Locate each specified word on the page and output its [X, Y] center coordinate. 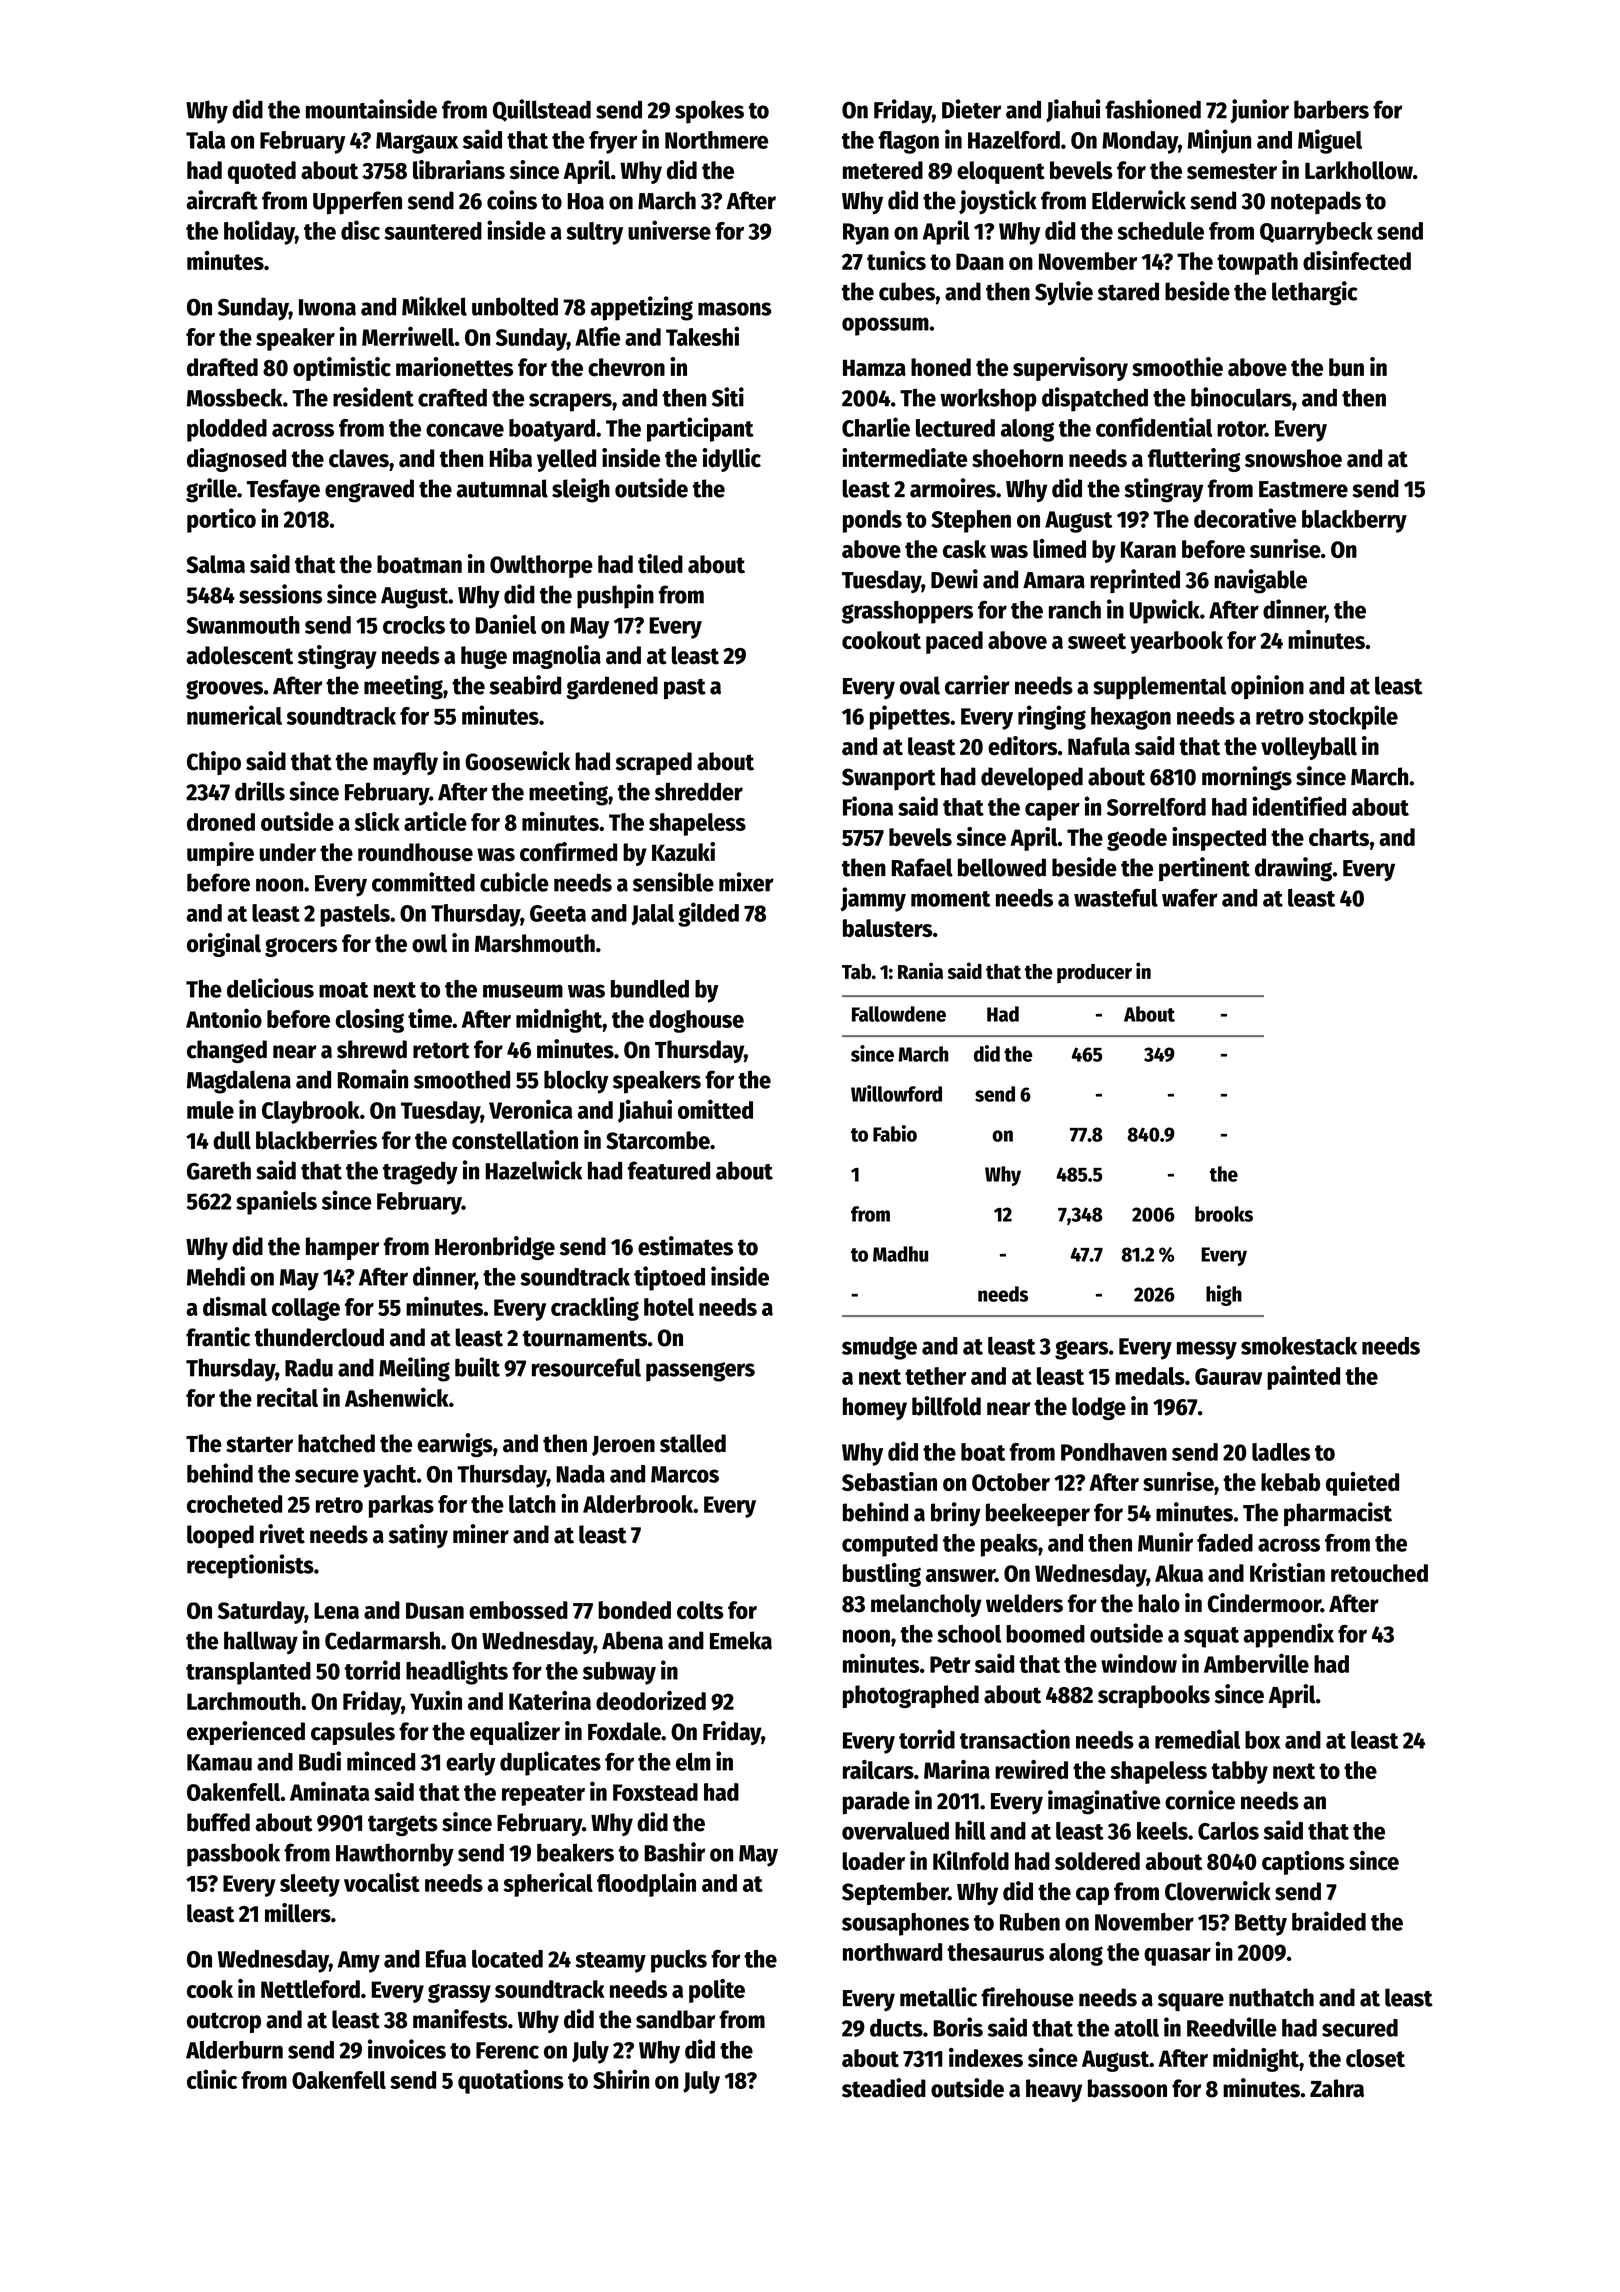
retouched [1379, 1573]
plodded [227, 430]
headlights [457, 1672]
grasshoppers [907, 612]
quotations [511, 2081]
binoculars [1241, 397]
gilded [708, 914]
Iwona [327, 307]
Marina [957, 1769]
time [430, 1018]
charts [1339, 837]
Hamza [874, 368]
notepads [1316, 202]
